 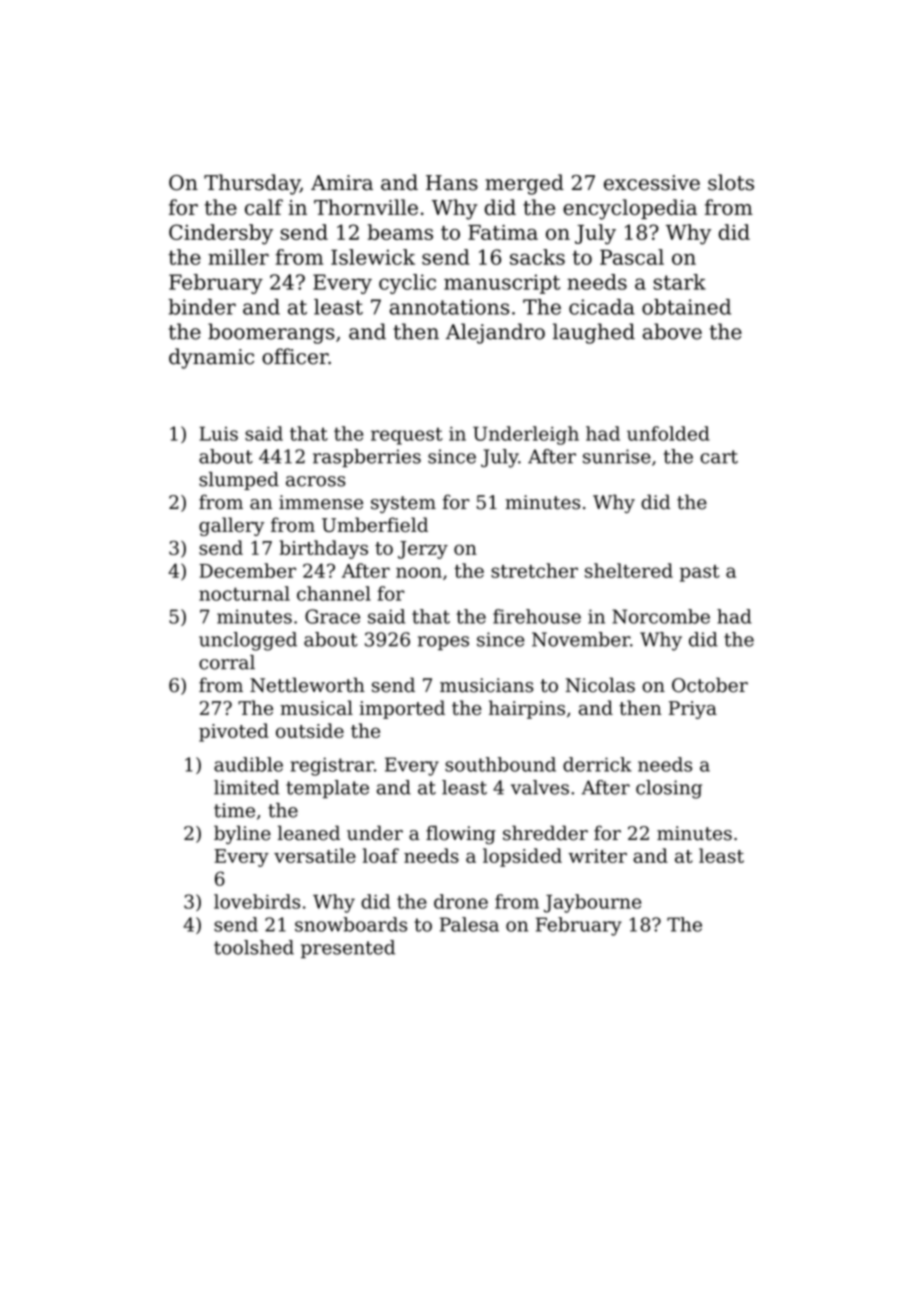 What do you see at coordinates (342, 183) in the screenshot?
I see `Amira` at bounding box center [342, 183].
